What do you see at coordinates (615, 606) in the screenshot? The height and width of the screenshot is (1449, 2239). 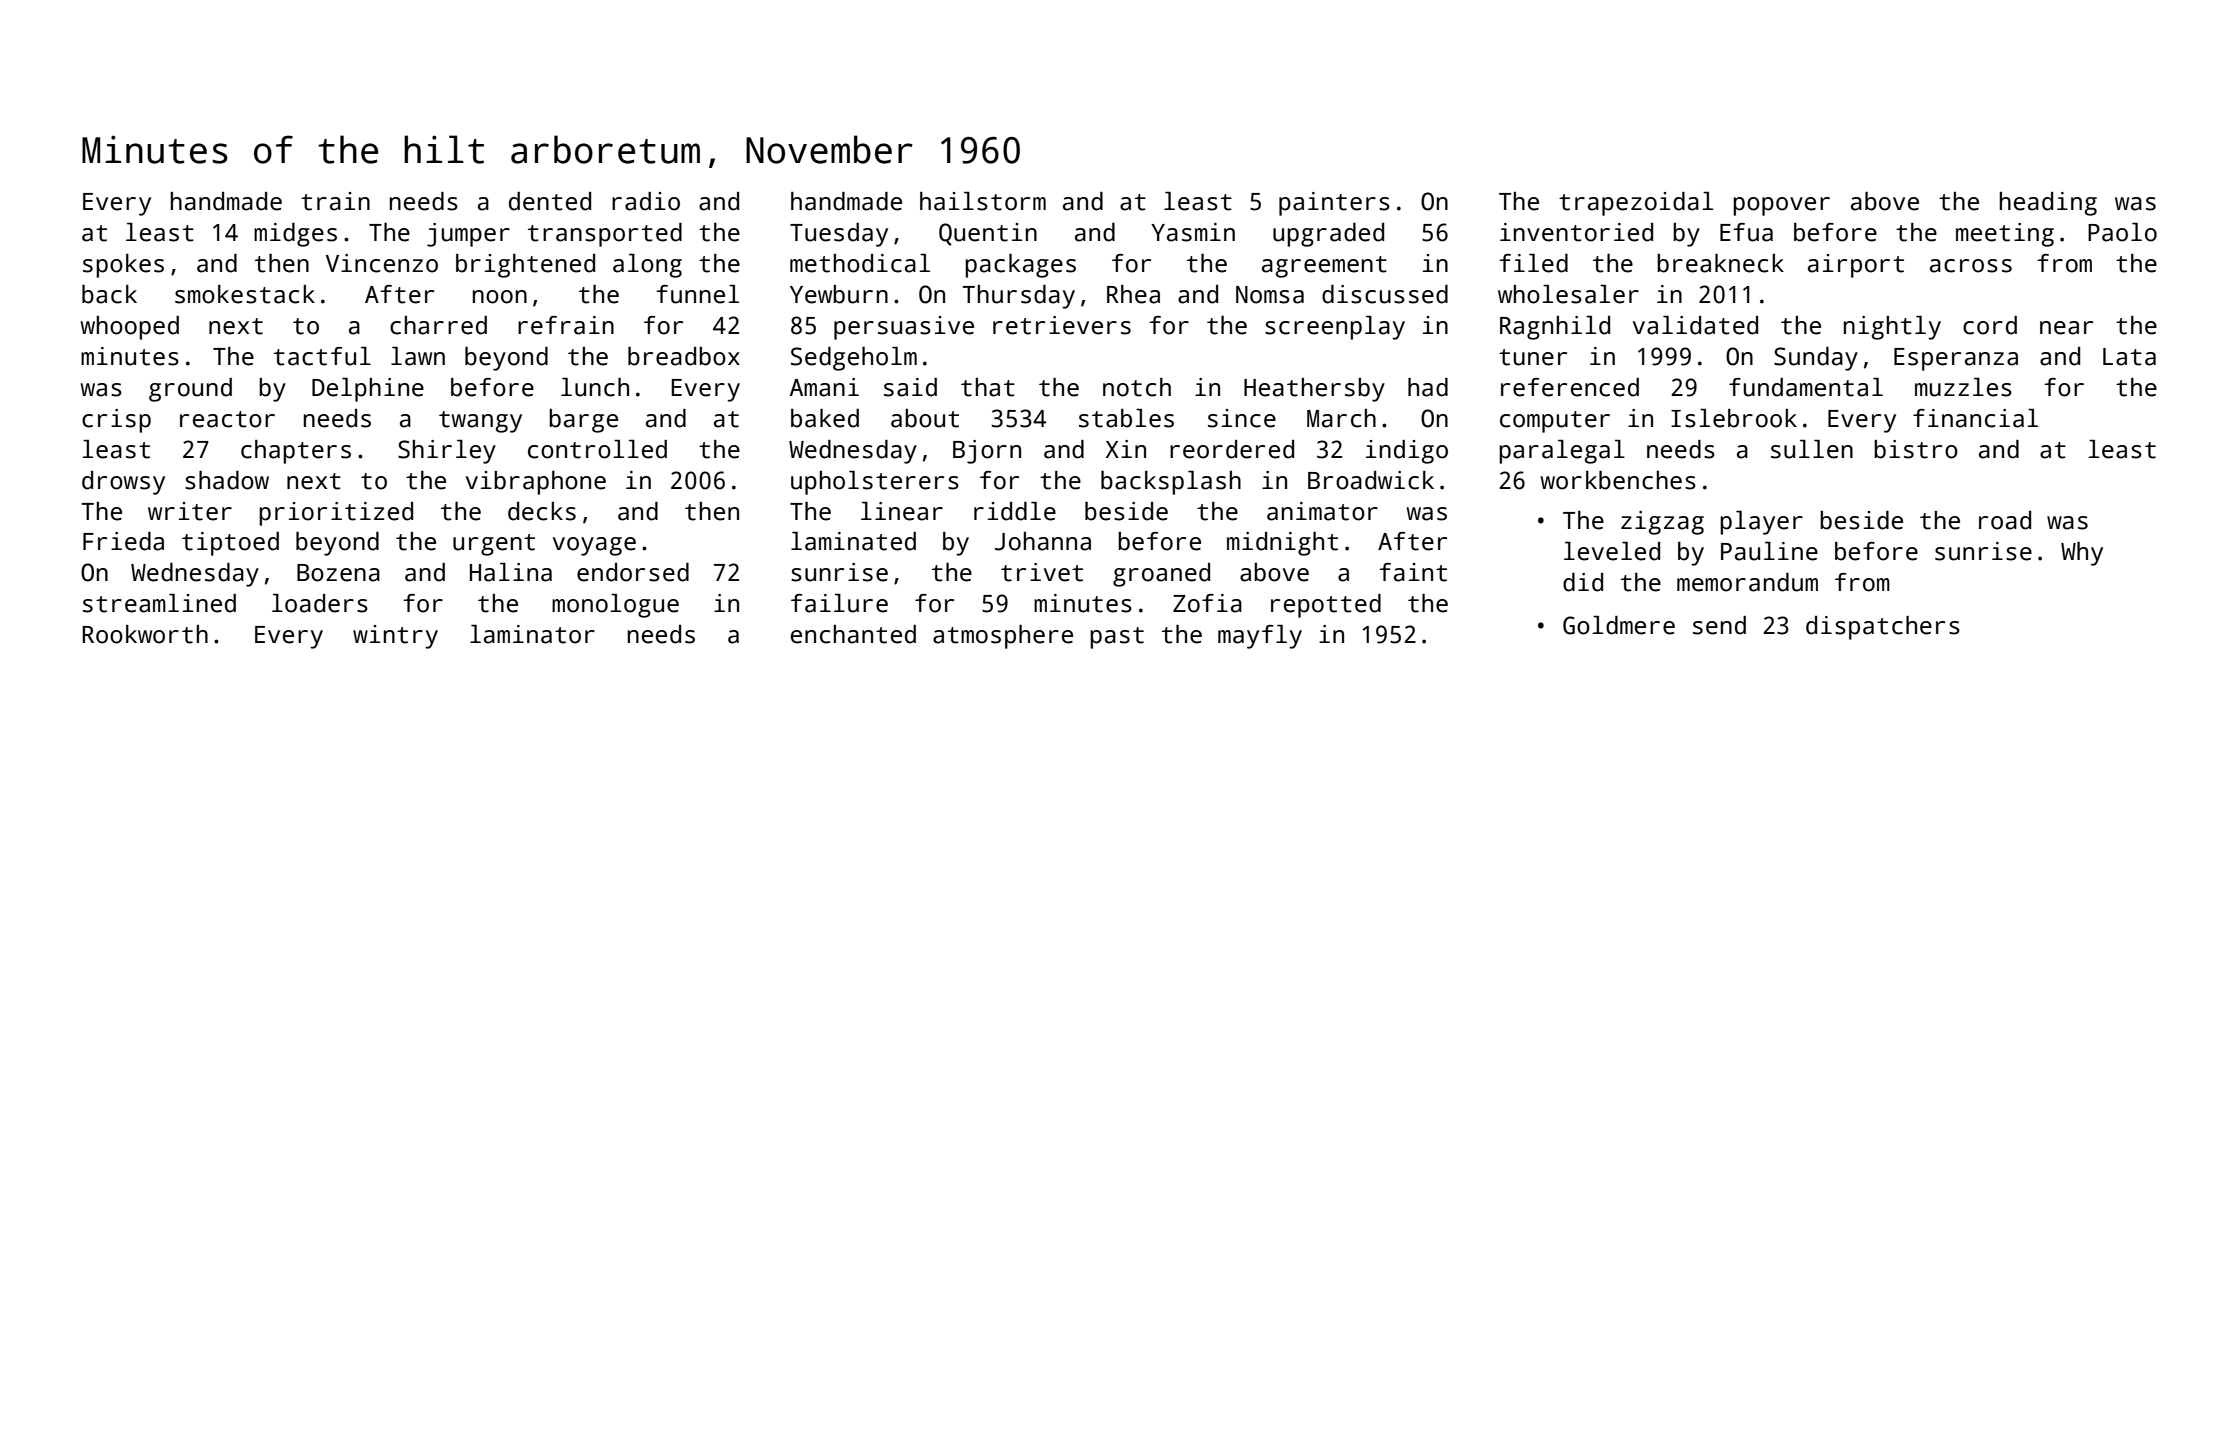 I see `monologue` at bounding box center [615, 606].
